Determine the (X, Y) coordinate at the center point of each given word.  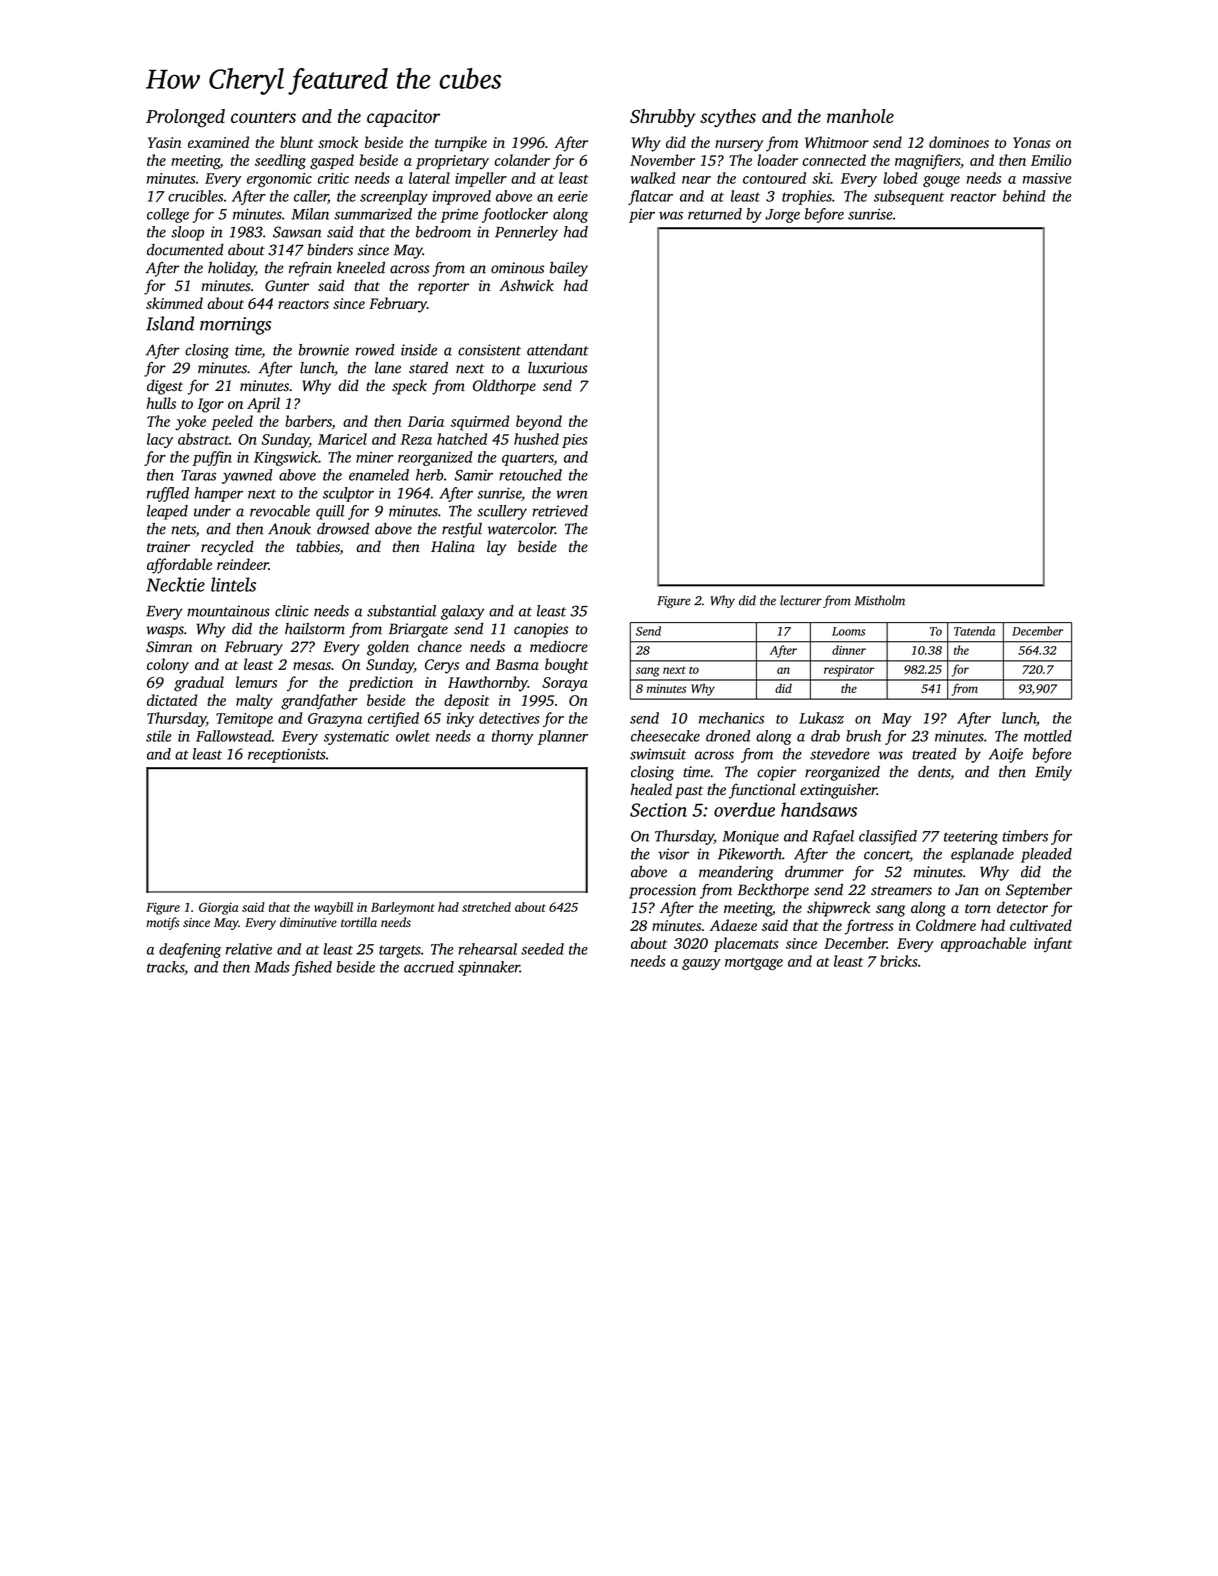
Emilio (1051, 160)
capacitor (403, 118)
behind (1024, 196)
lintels (233, 584)
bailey (569, 269)
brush (863, 736)
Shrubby (663, 118)
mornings (235, 326)
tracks (165, 967)
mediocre (559, 646)
